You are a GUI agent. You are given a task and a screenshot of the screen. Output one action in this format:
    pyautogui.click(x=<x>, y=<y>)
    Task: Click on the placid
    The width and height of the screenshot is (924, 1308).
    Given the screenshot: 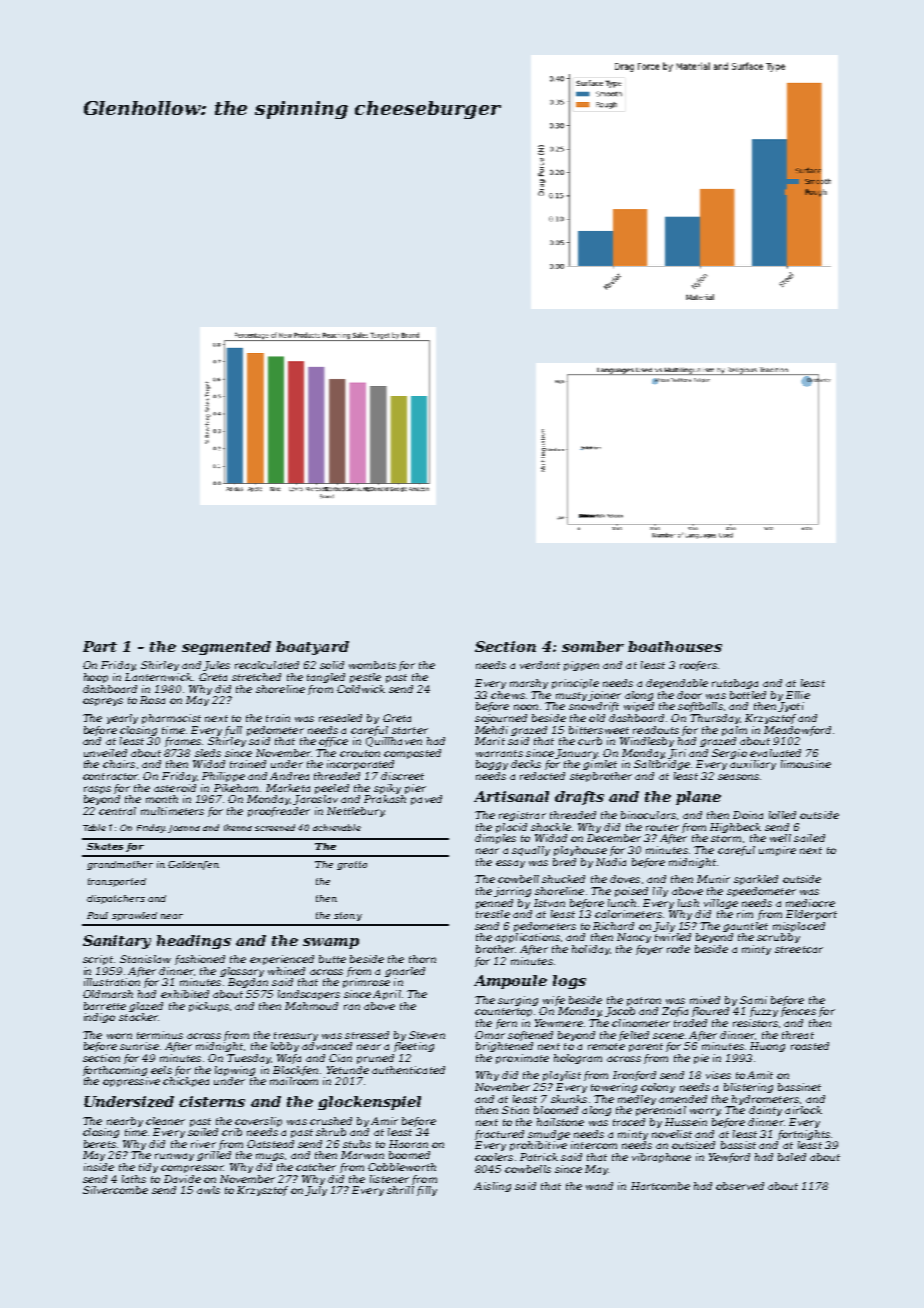 What is the action you would take?
    pyautogui.click(x=511, y=828)
